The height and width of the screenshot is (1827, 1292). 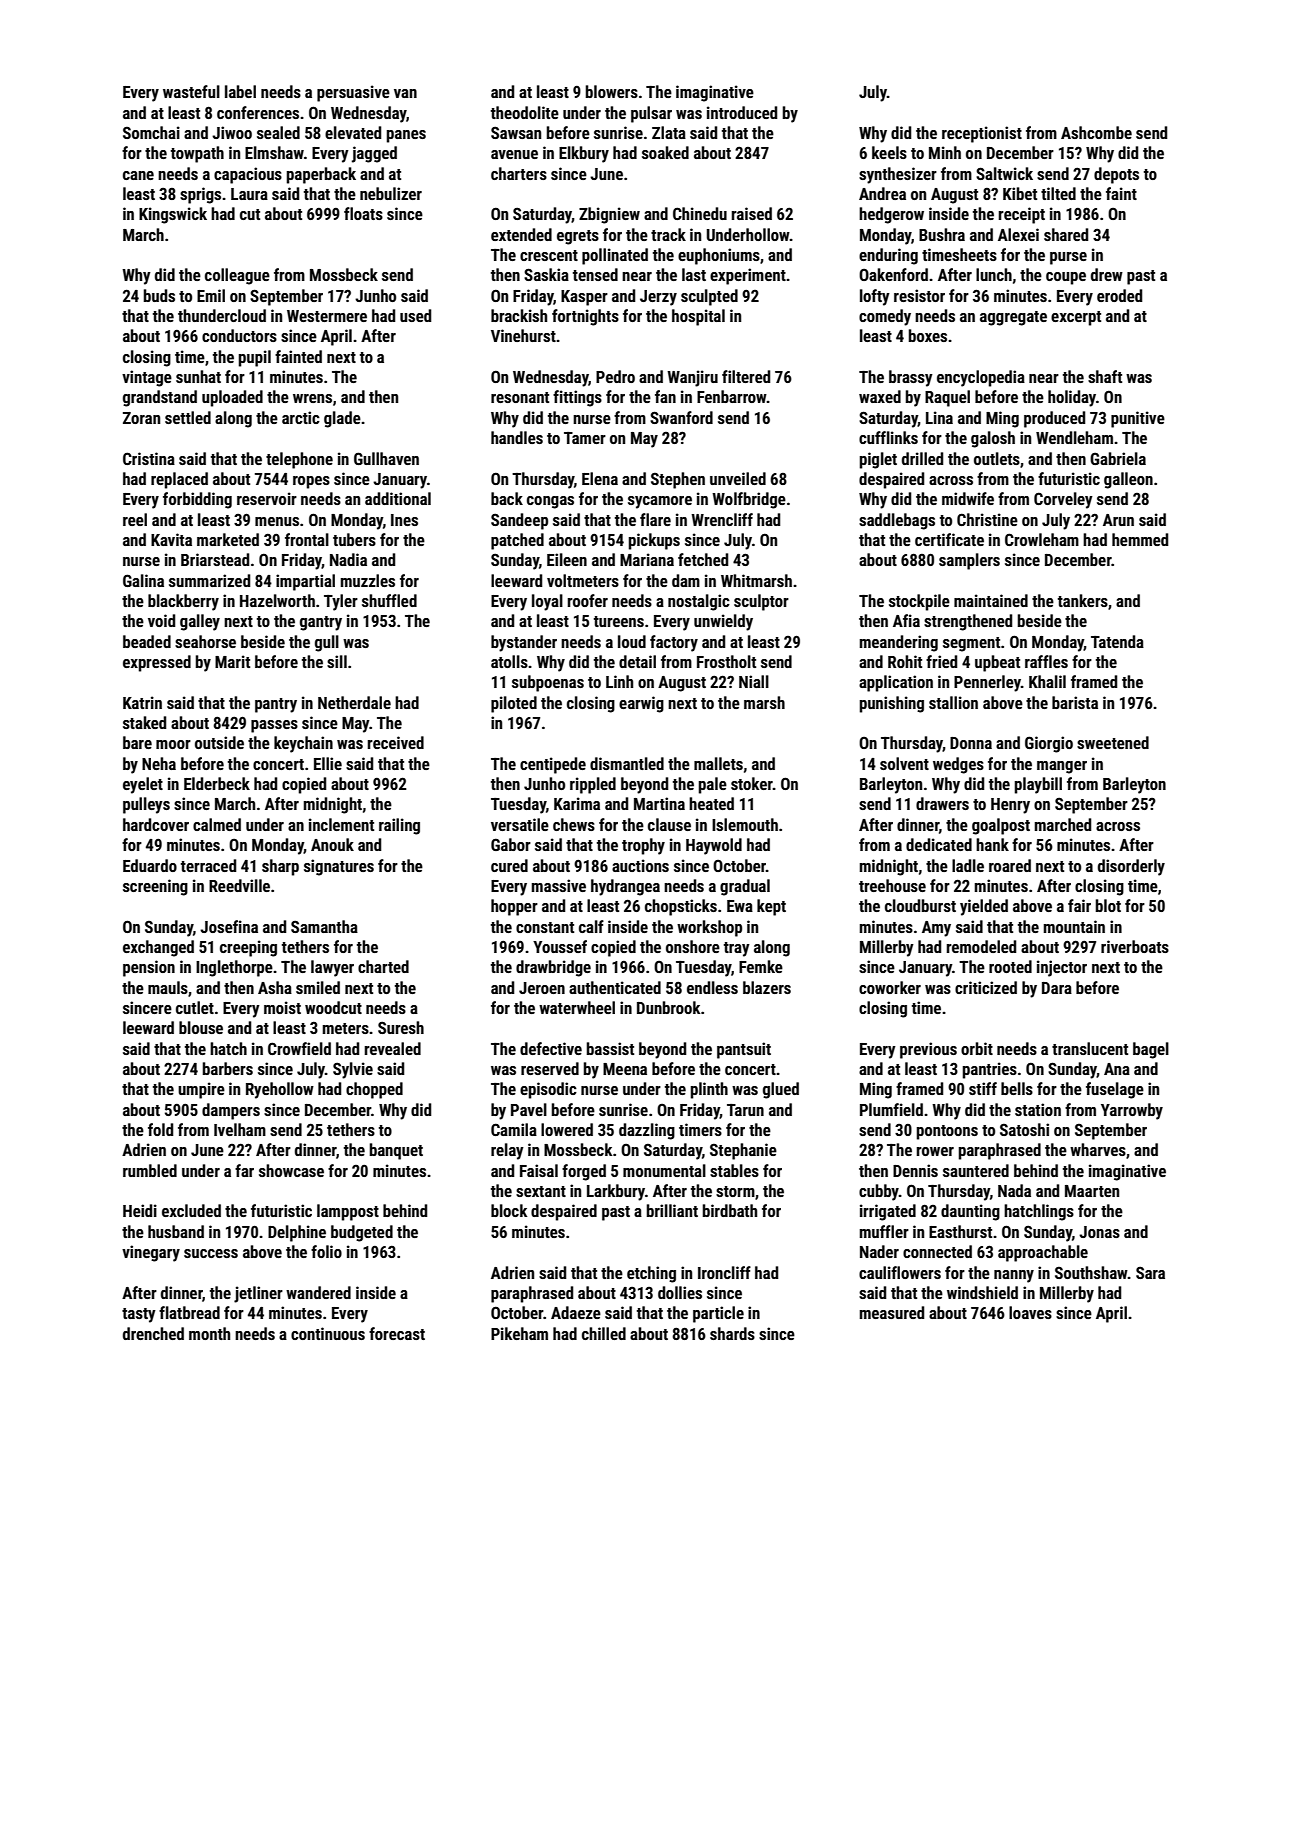 I want to click on used, so click(x=415, y=315).
